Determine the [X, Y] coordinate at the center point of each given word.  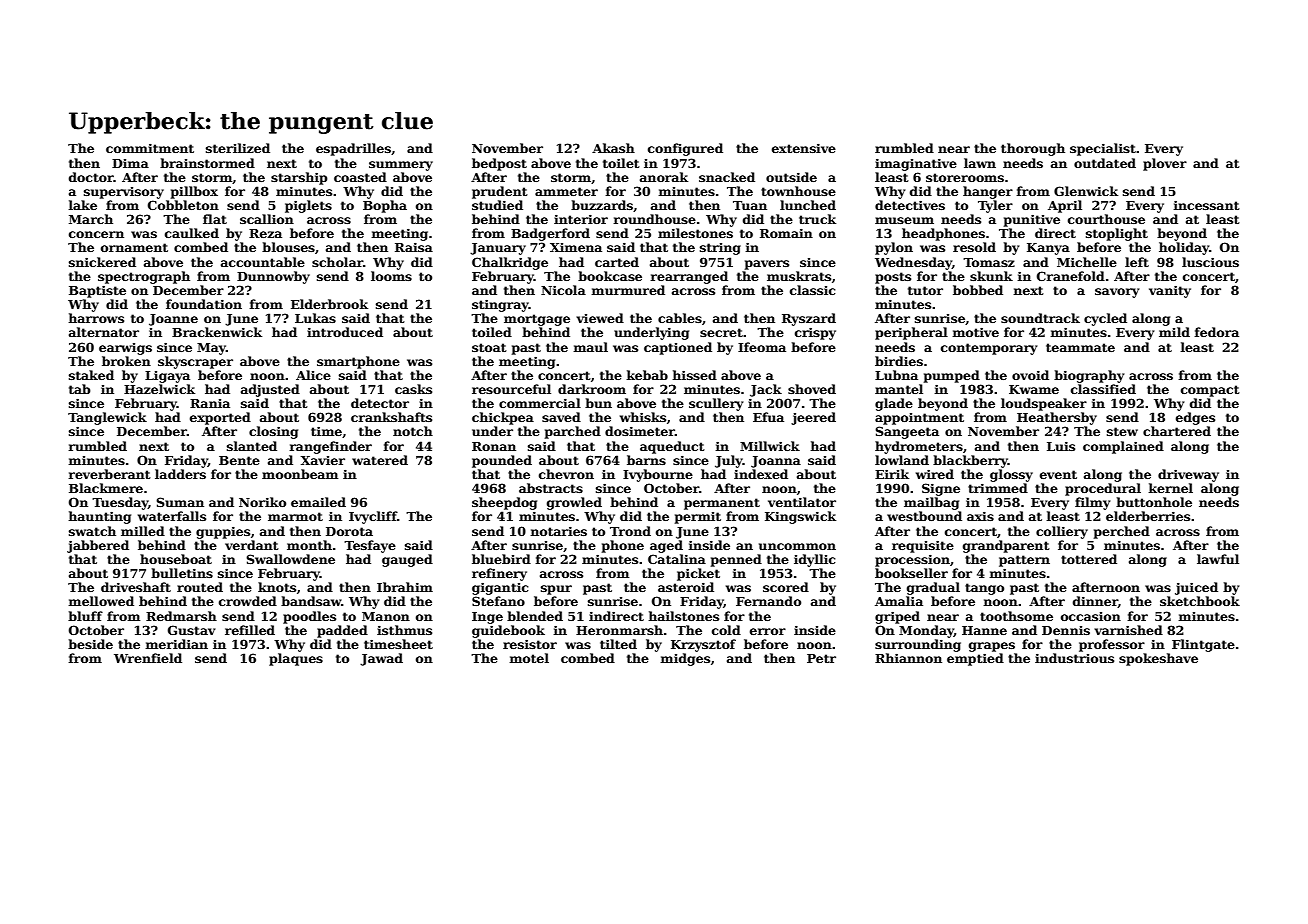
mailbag [931, 503]
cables [680, 318]
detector [380, 403]
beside [90, 644]
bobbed [978, 290]
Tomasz [989, 262]
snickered [102, 262]
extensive [804, 148]
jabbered [98, 546]
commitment [150, 148]
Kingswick [800, 517]
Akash [613, 148]
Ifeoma [762, 347]
